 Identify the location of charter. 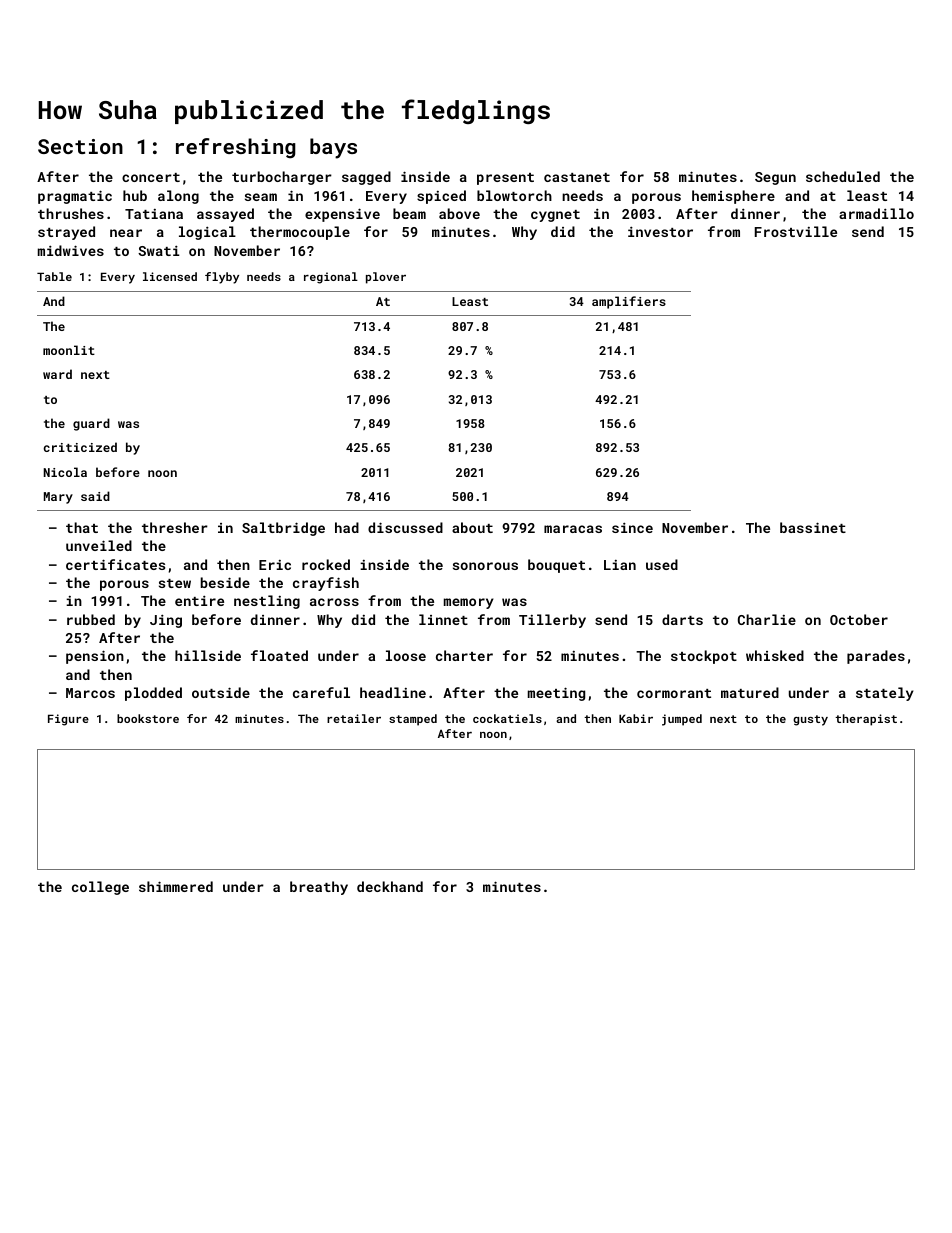
(464, 655).
